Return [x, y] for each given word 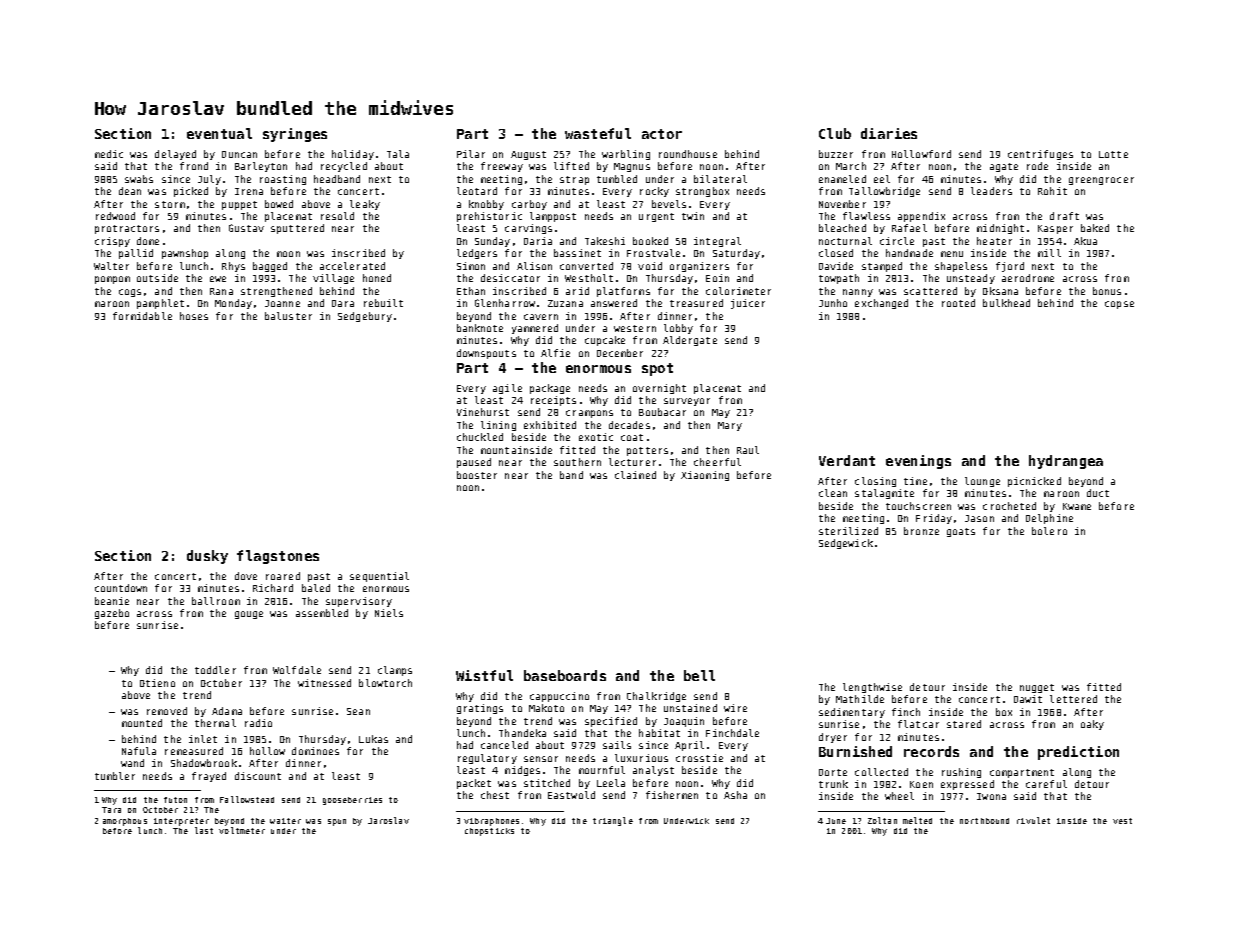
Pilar [471, 154]
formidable [142, 316]
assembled [322, 613]
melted [917, 820]
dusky [207, 557]
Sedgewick [846, 544]
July [209, 180]
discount [258, 776]
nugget [1037, 688]
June [836, 821]
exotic [596, 437]
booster [477, 475]
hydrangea [1066, 462]
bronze [921, 531]
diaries [889, 133]
